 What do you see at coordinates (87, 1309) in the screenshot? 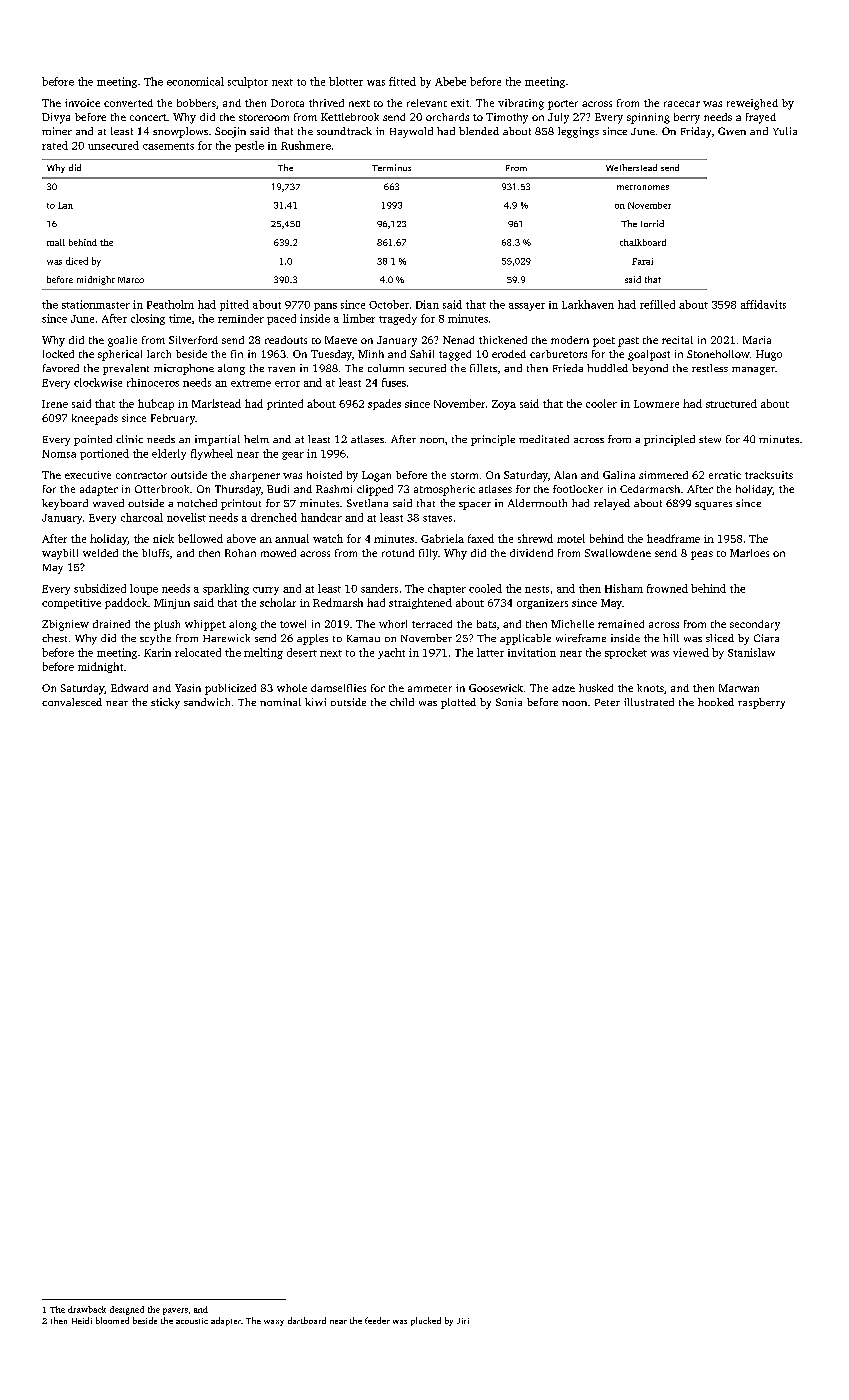
I see `drawback` at bounding box center [87, 1309].
